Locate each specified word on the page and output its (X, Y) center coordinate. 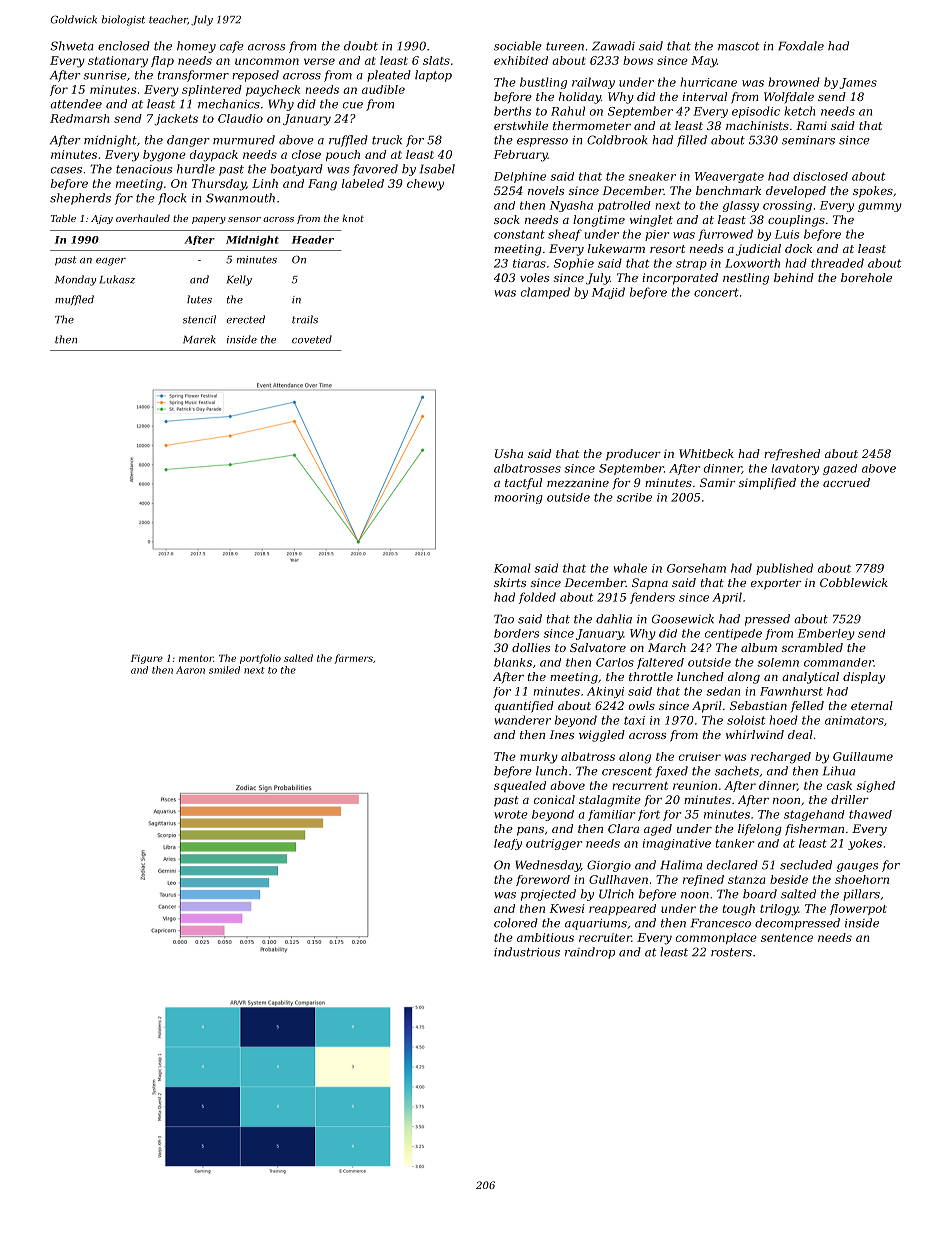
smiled (224, 670)
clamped (545, 293)
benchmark (728, 190)
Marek (199, 339)
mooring (519, 498)
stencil (199, 319)
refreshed (792, 454)
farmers (353, 659)
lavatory (795, 469)
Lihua (839, 771)
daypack (214, 156)
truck (387, 140)
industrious (527, 952)
